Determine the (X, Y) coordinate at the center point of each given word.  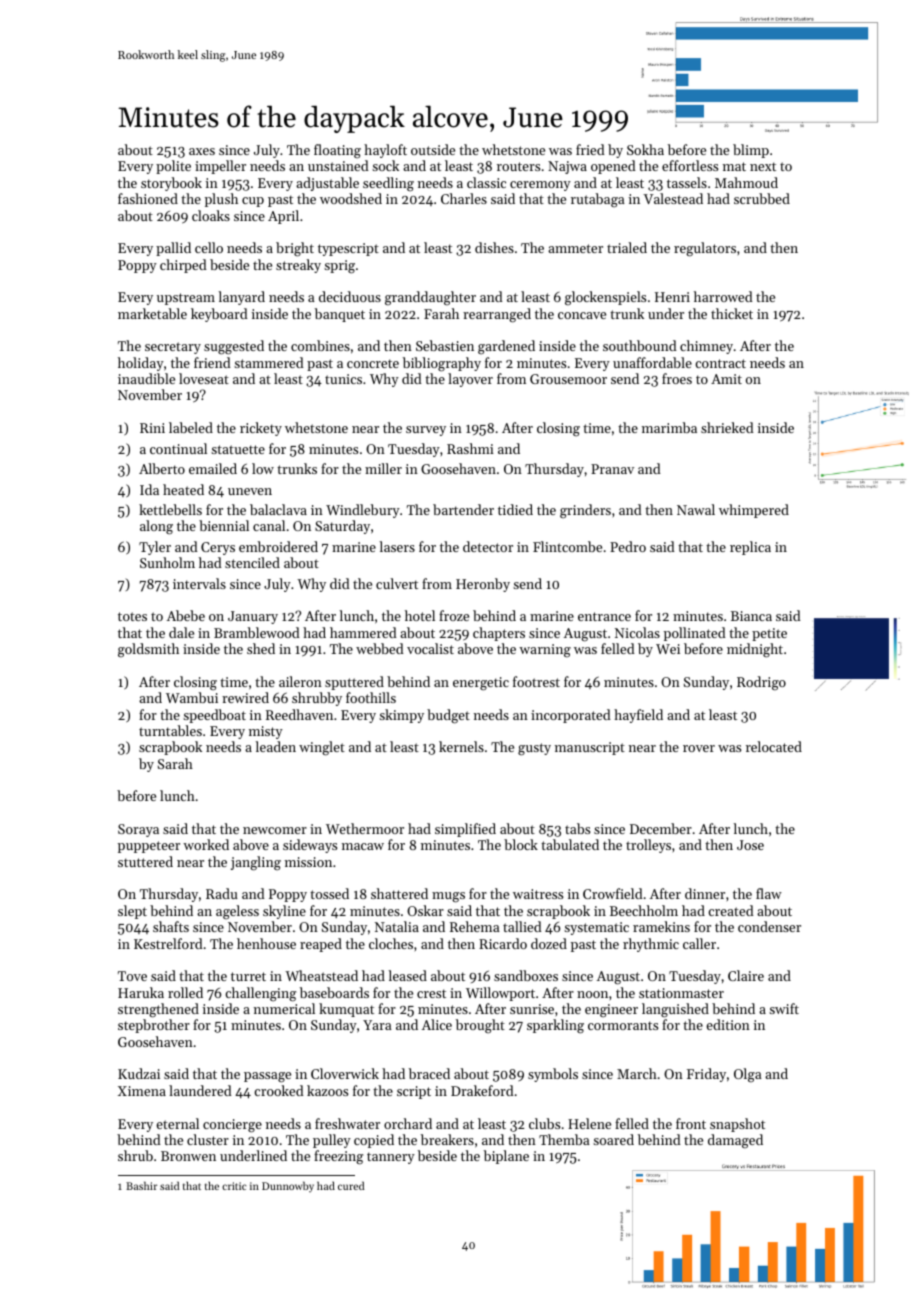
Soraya (138, 830)
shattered (399, 893)
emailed (213, 468)
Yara (377, 1025)
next (763, 166)
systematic (596, 928)
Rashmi (470, 448)
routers (518, 166)
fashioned (148, 198)
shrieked (727, 427)
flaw (769, 893)
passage (267, 1077)
